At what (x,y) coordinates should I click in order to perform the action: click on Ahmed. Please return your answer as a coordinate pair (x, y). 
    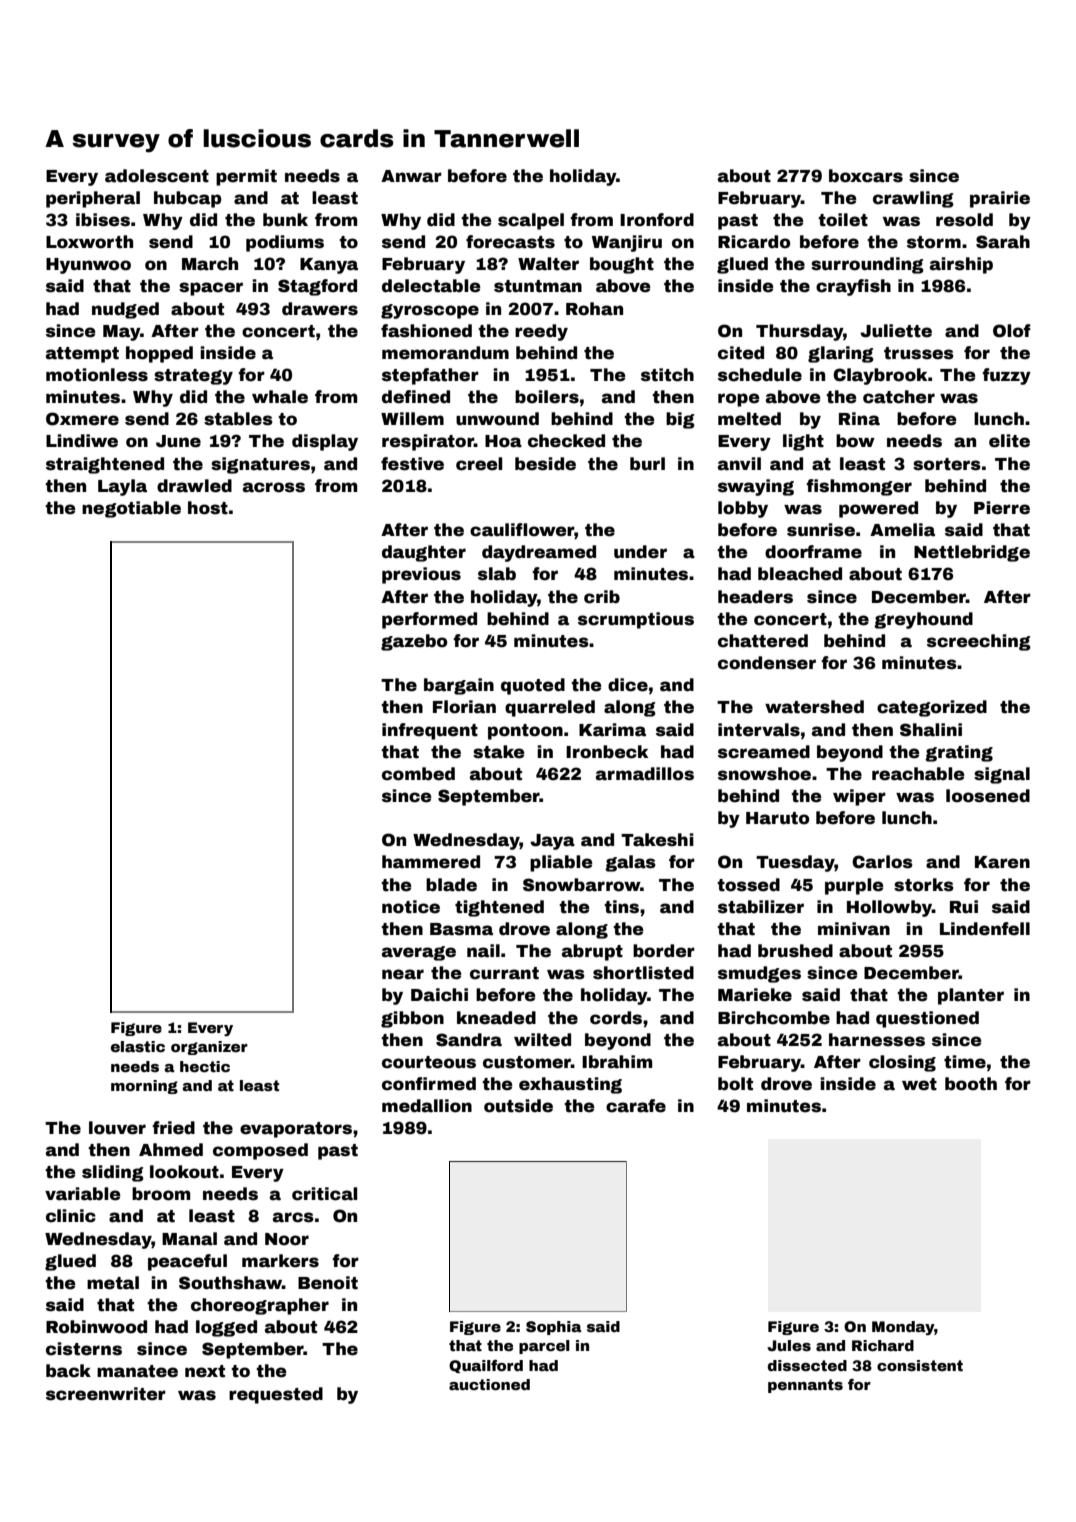
    Looking at the image, I should click on (171, 1150).
